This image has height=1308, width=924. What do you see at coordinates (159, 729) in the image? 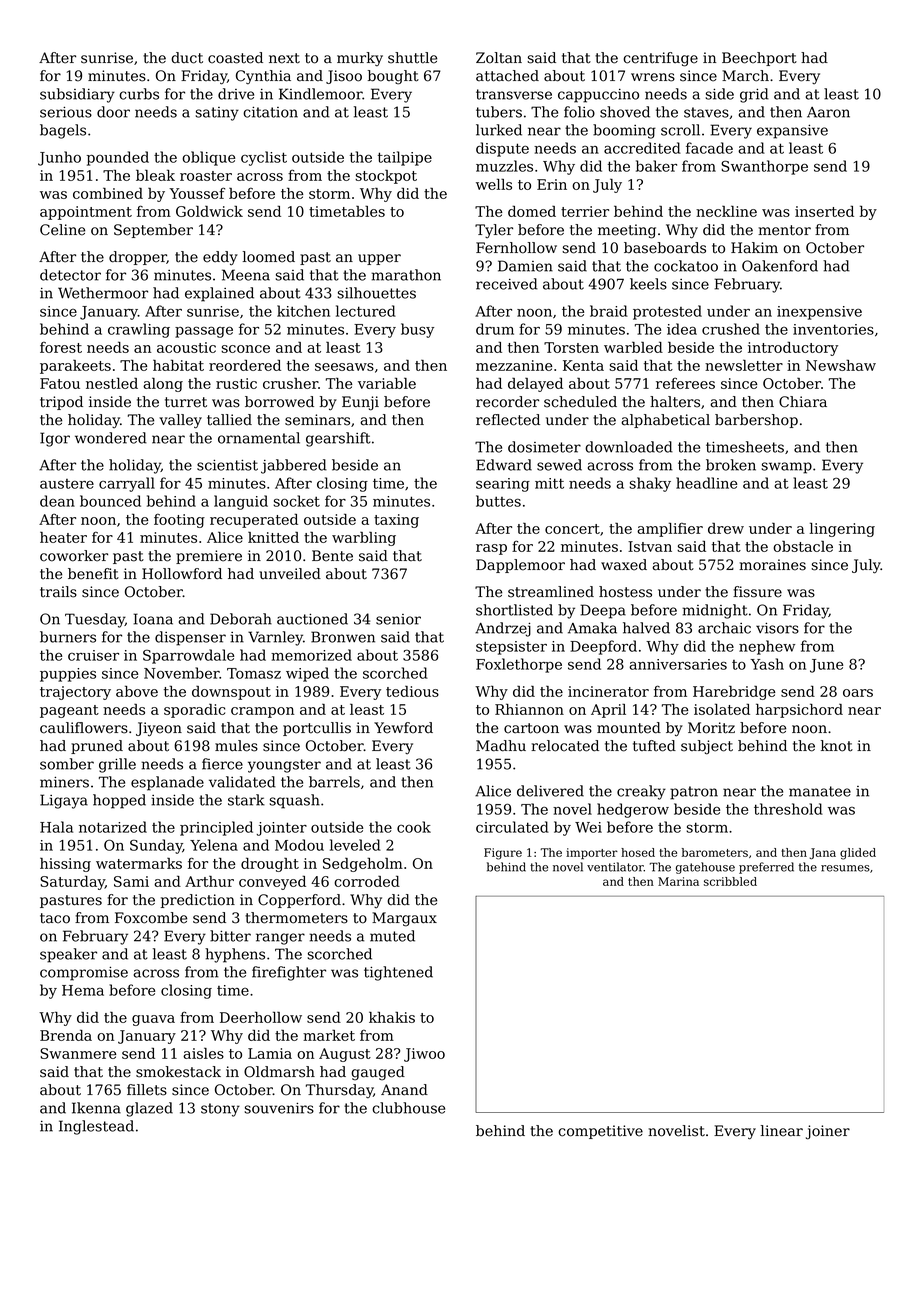
I see `Jiyeon` at bounding box center [159, 729].
